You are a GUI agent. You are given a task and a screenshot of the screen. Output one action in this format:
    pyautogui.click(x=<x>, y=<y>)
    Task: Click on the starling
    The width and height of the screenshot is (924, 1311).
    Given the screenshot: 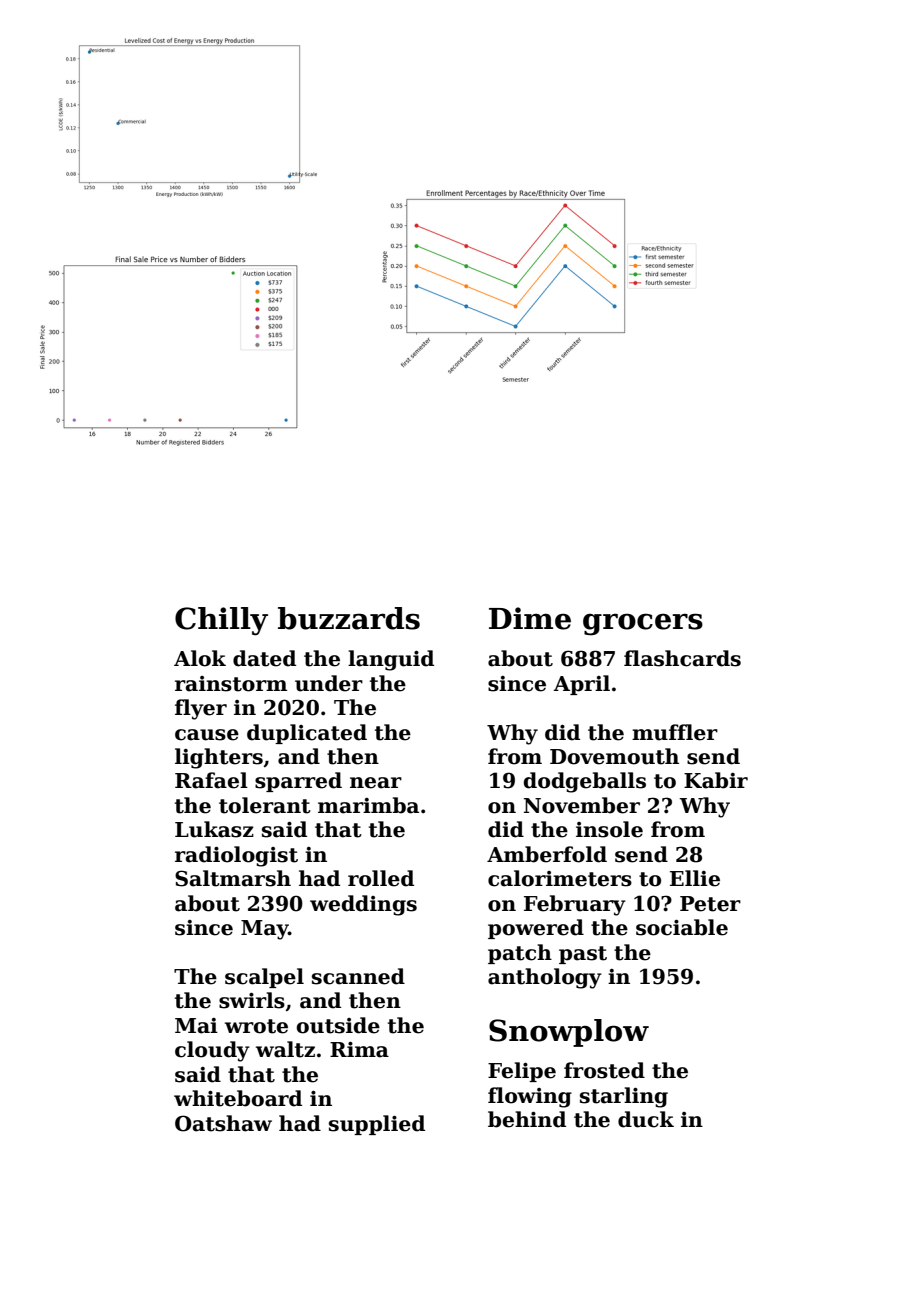 What is the action you would take?
    pyautogui.click(x=624, y=1097)
